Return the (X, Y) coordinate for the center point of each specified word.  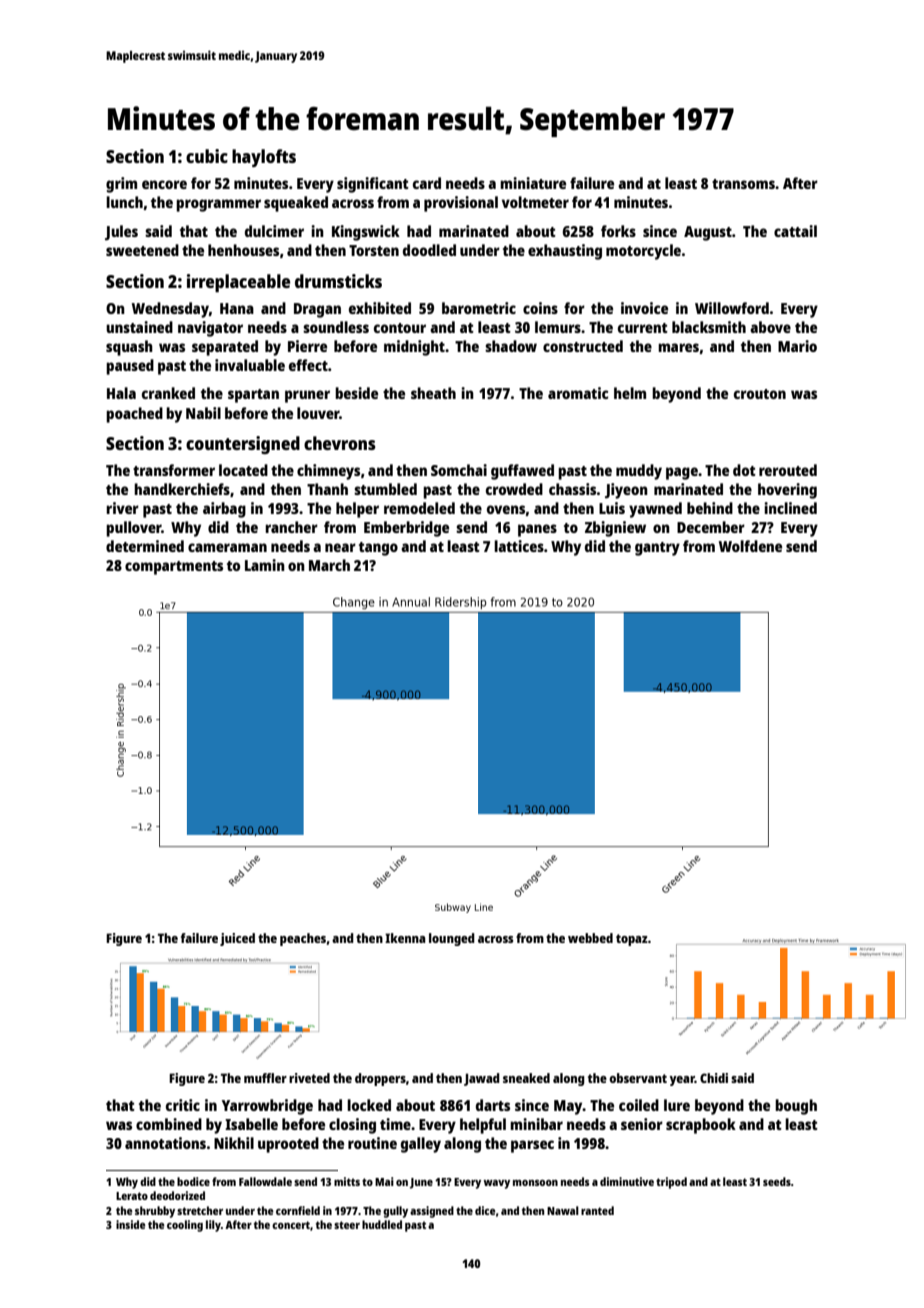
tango (378, 549)
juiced (237, 939)
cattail (795, 231)
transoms (743, 184)
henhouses (243, 250)
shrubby (155, 1212)
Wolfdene (750, 546)
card (427, 183)
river (122, 508)
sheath (433, 393)
